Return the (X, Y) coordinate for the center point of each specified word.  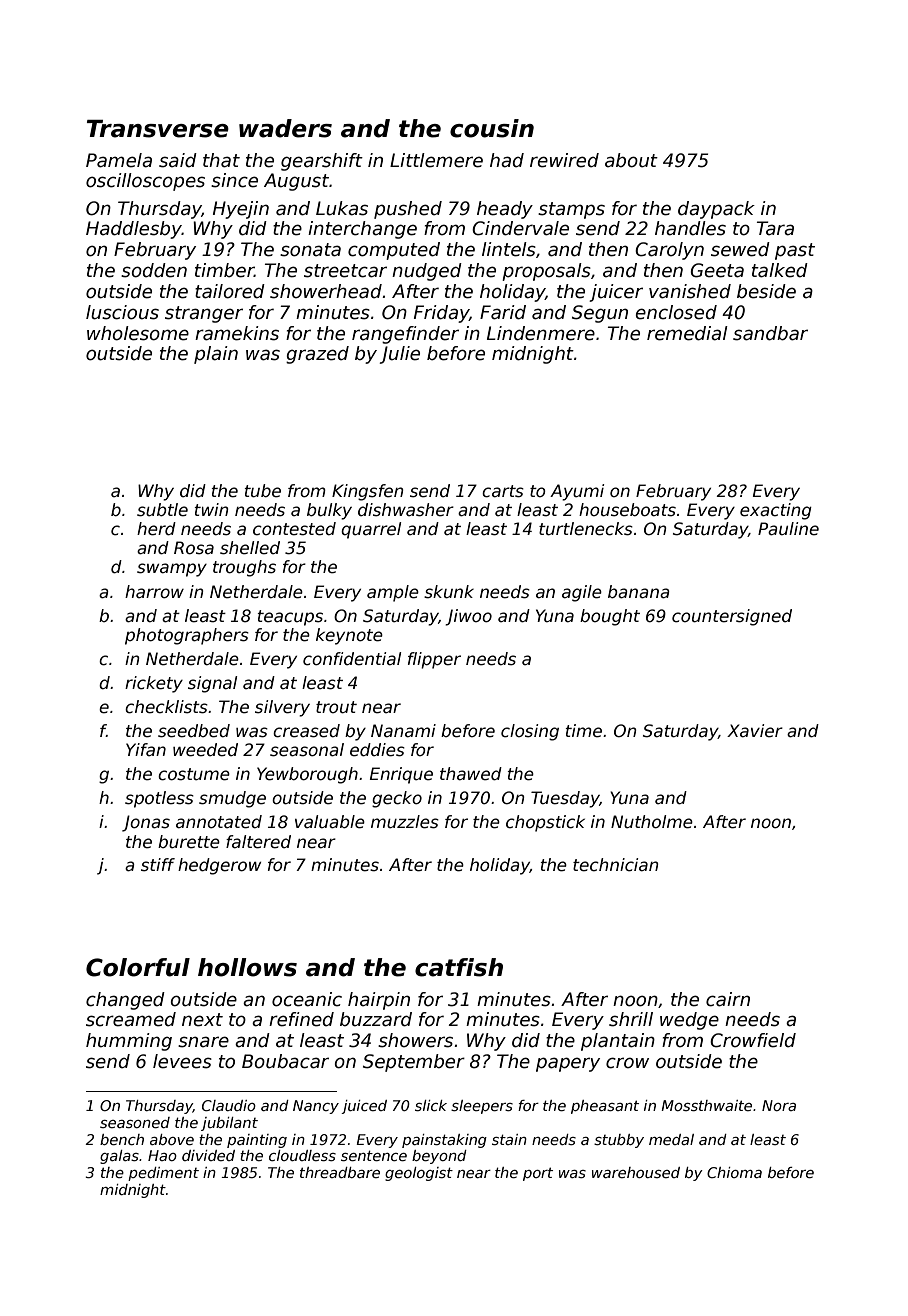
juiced (364, 1107)
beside (766, 291)
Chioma (734, 1172)
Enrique (401, 775)
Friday (442, 314)
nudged (427, 272)
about (631, 160)
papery (568, 1064)
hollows (247, 967)
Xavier (755, 731)
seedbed (194, 731)
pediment (163, 1174)
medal (671, 1139)
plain (216, 355)
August (296, 182)
